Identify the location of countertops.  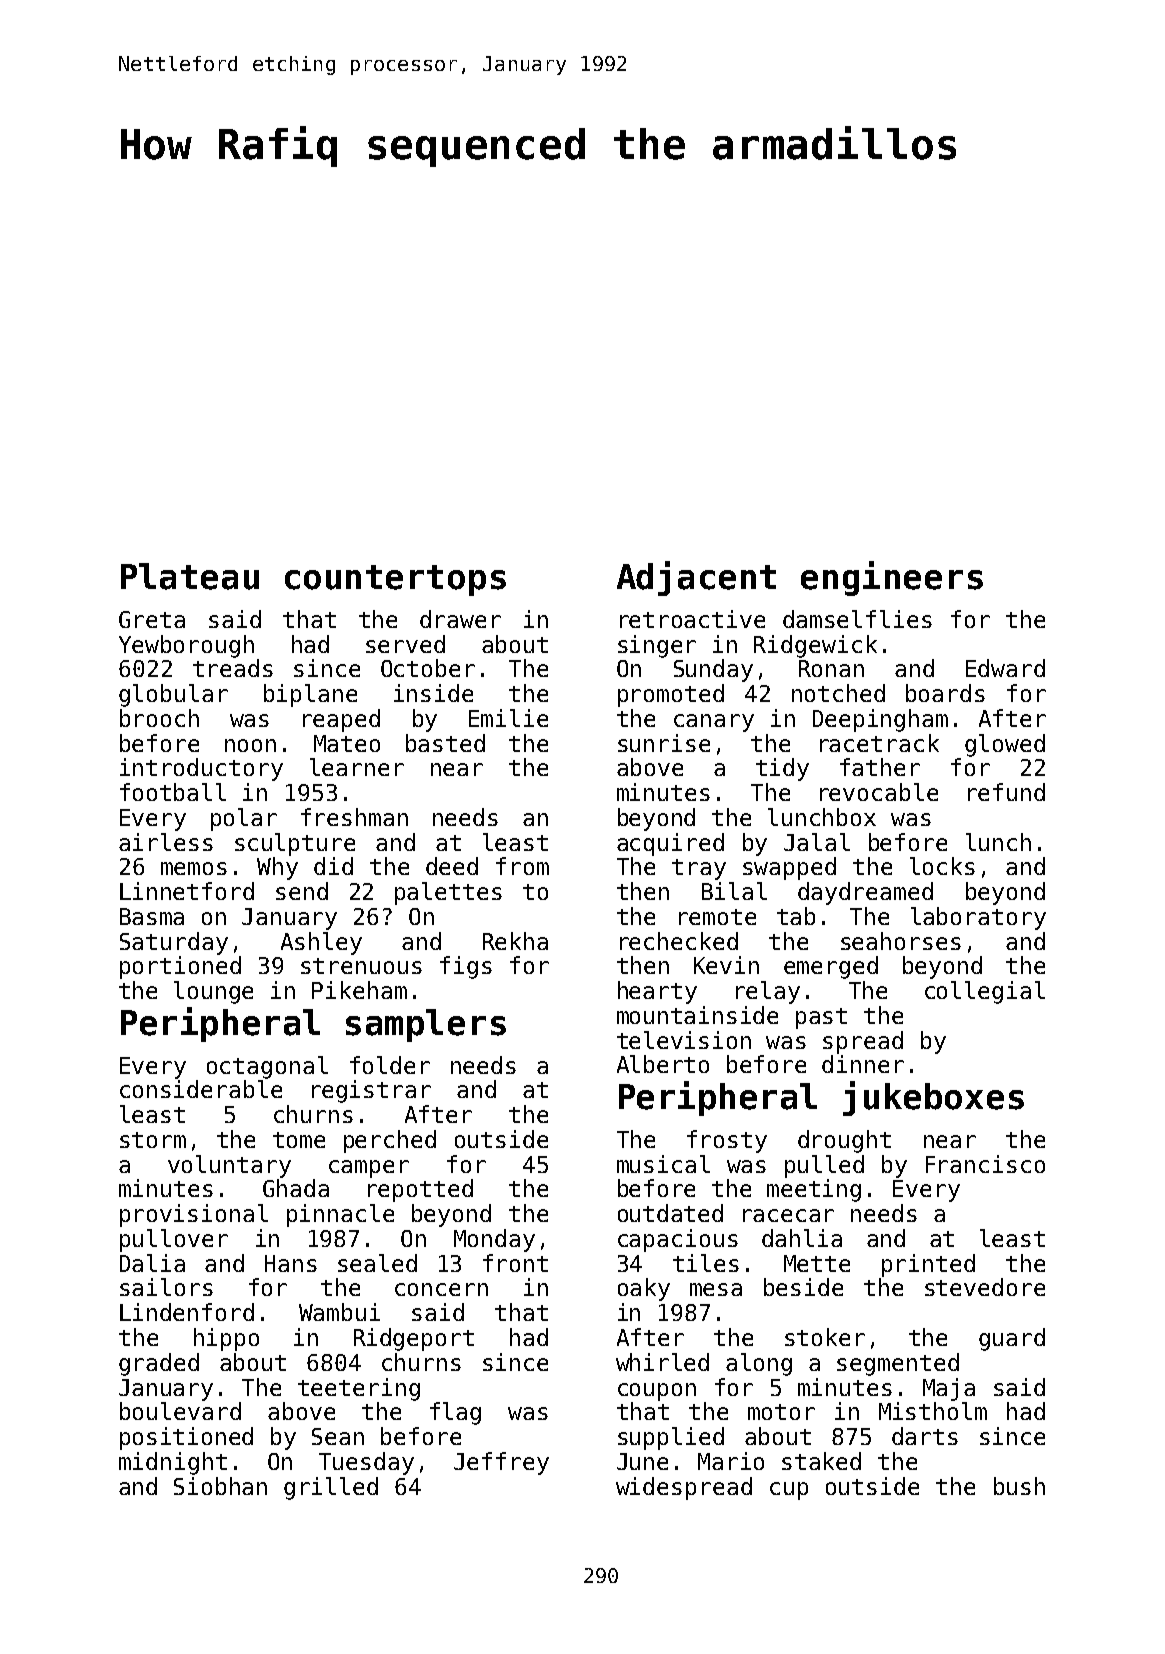
(395, 580).
